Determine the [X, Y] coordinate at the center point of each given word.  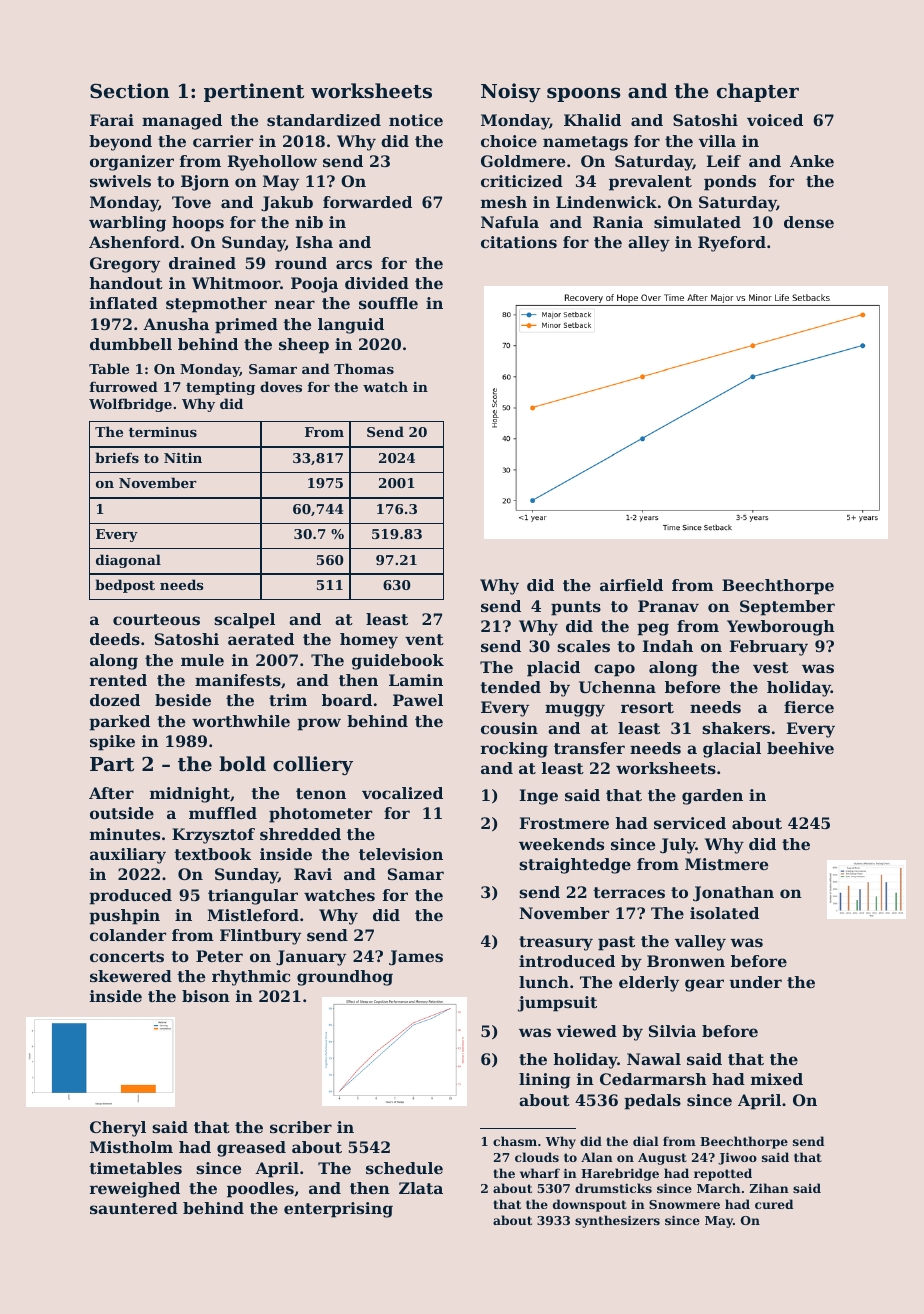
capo [614, 670]
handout [126, 283]
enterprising [338, 1210]
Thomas [364, 368]
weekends [561, 844]
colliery [313, 765]
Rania [618, 222]
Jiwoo [737, 1158]
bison [206, 996]
